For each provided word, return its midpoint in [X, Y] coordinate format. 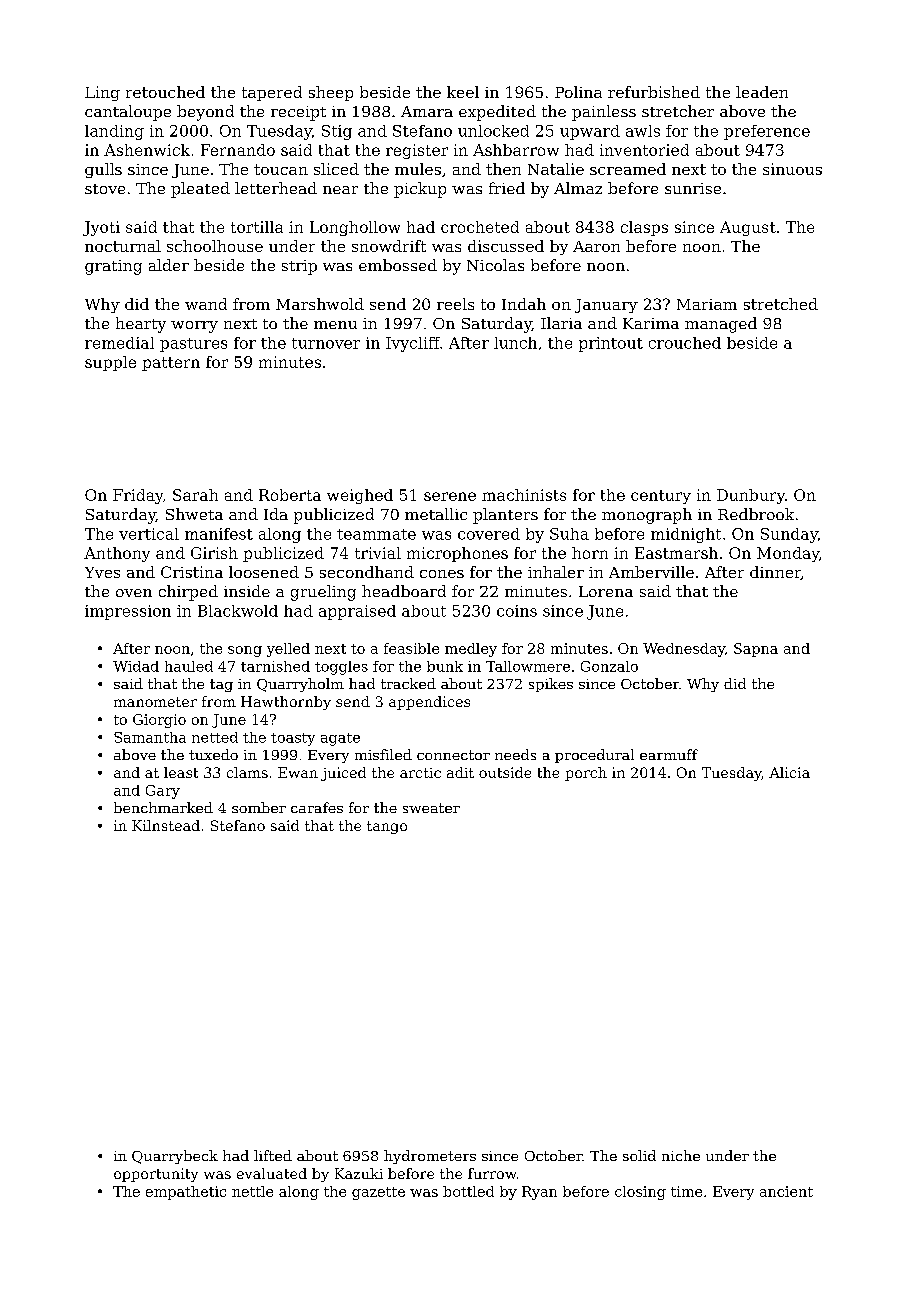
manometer [155, 702]
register [417, 151]
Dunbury [751, 496]
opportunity [156, 1175]
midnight [686, 535]
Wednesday [684, 650]
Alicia [789, 772]
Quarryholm [300, 685]
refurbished [654, 92]
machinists [524, 495]
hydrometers [430, 1157]
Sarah [195, 495]
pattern [171, 364]
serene [450, 496]
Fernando [238, 150]
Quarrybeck [175, 1157]
